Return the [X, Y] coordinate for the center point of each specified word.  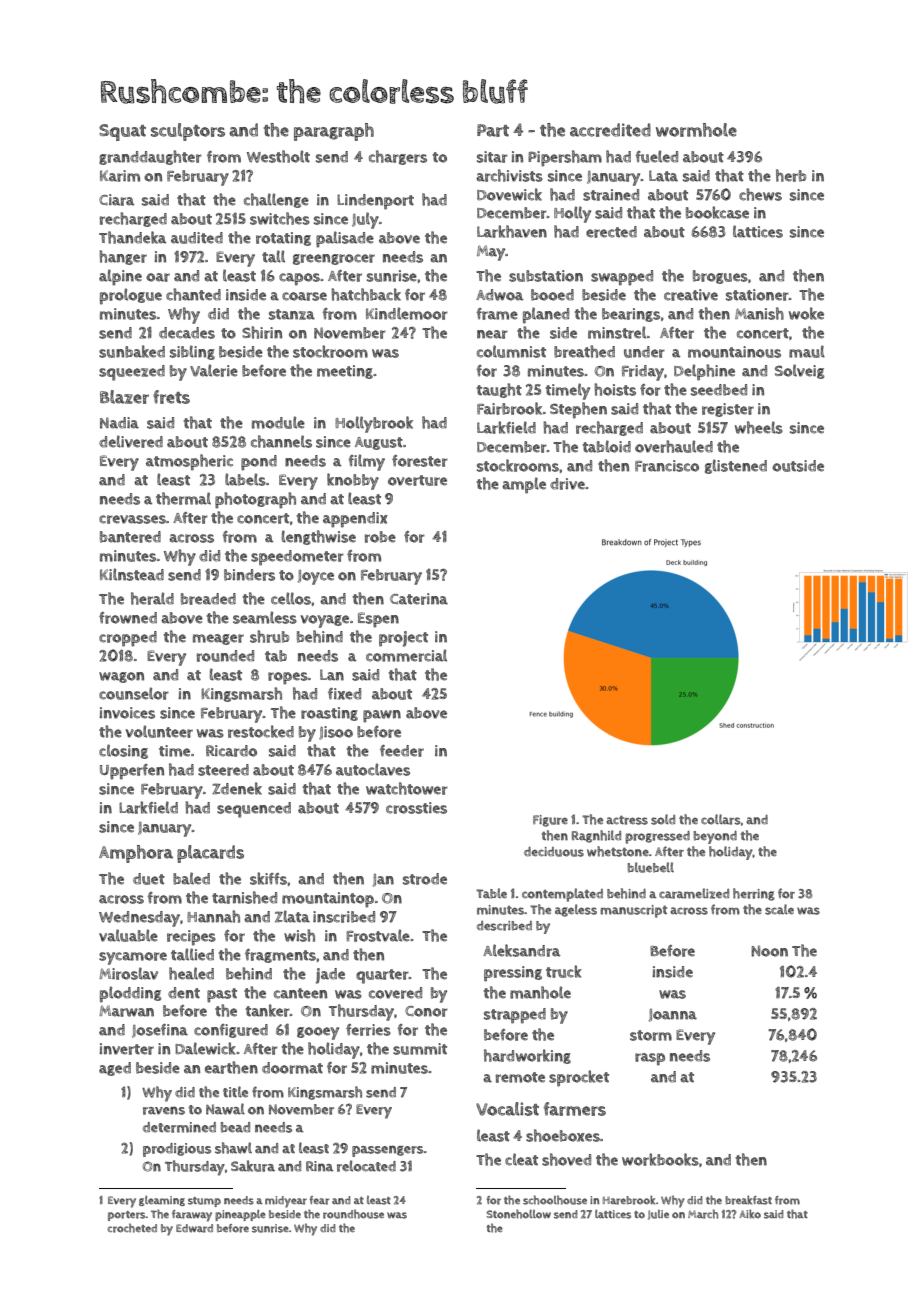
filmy [366, 462]
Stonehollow [519, 1214]
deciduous [554, 852]
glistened [736, 466]
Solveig [799, 371]
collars [721, 819]
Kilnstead [132, 574]
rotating [283, 239]
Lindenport [375, 202]
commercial [406, 655]
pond [259, 463]
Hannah [213, 916]
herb [791, 175]
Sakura [253, 1166]
